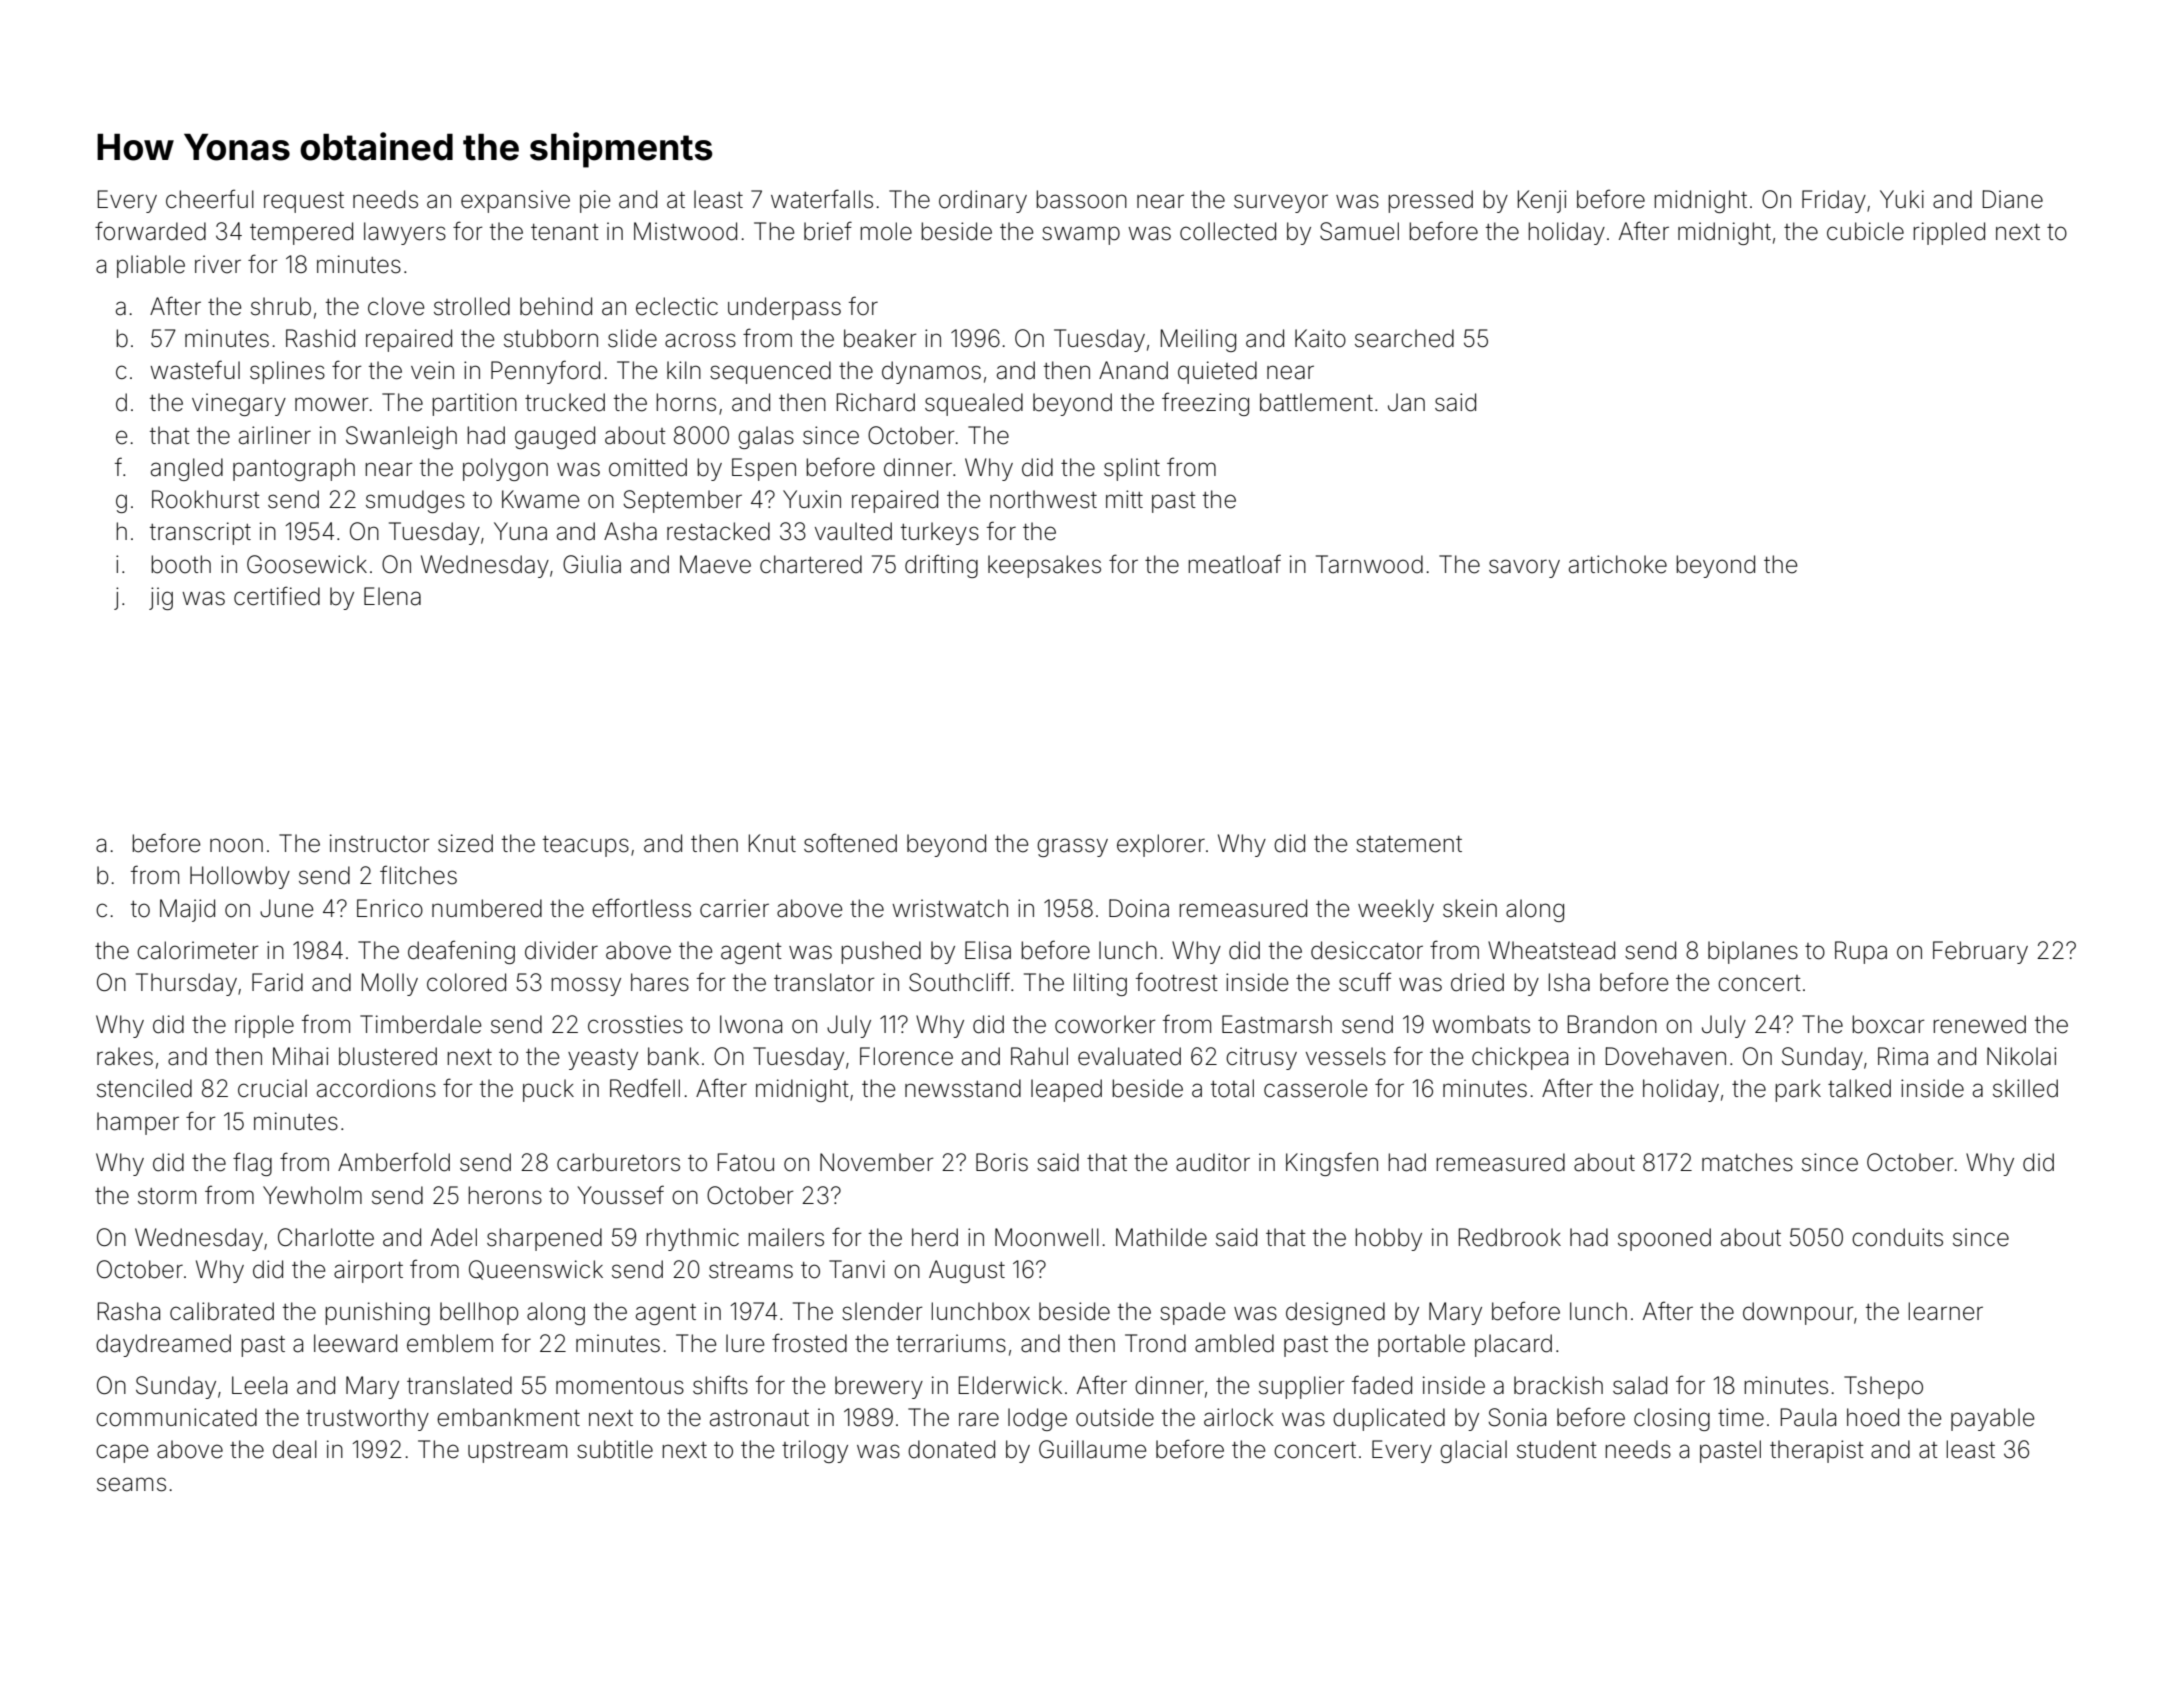 The width and height of the image is (2178, 1683). Describe the element at coordinates (1133, 370) in the image. I see `Anand` at that location.
